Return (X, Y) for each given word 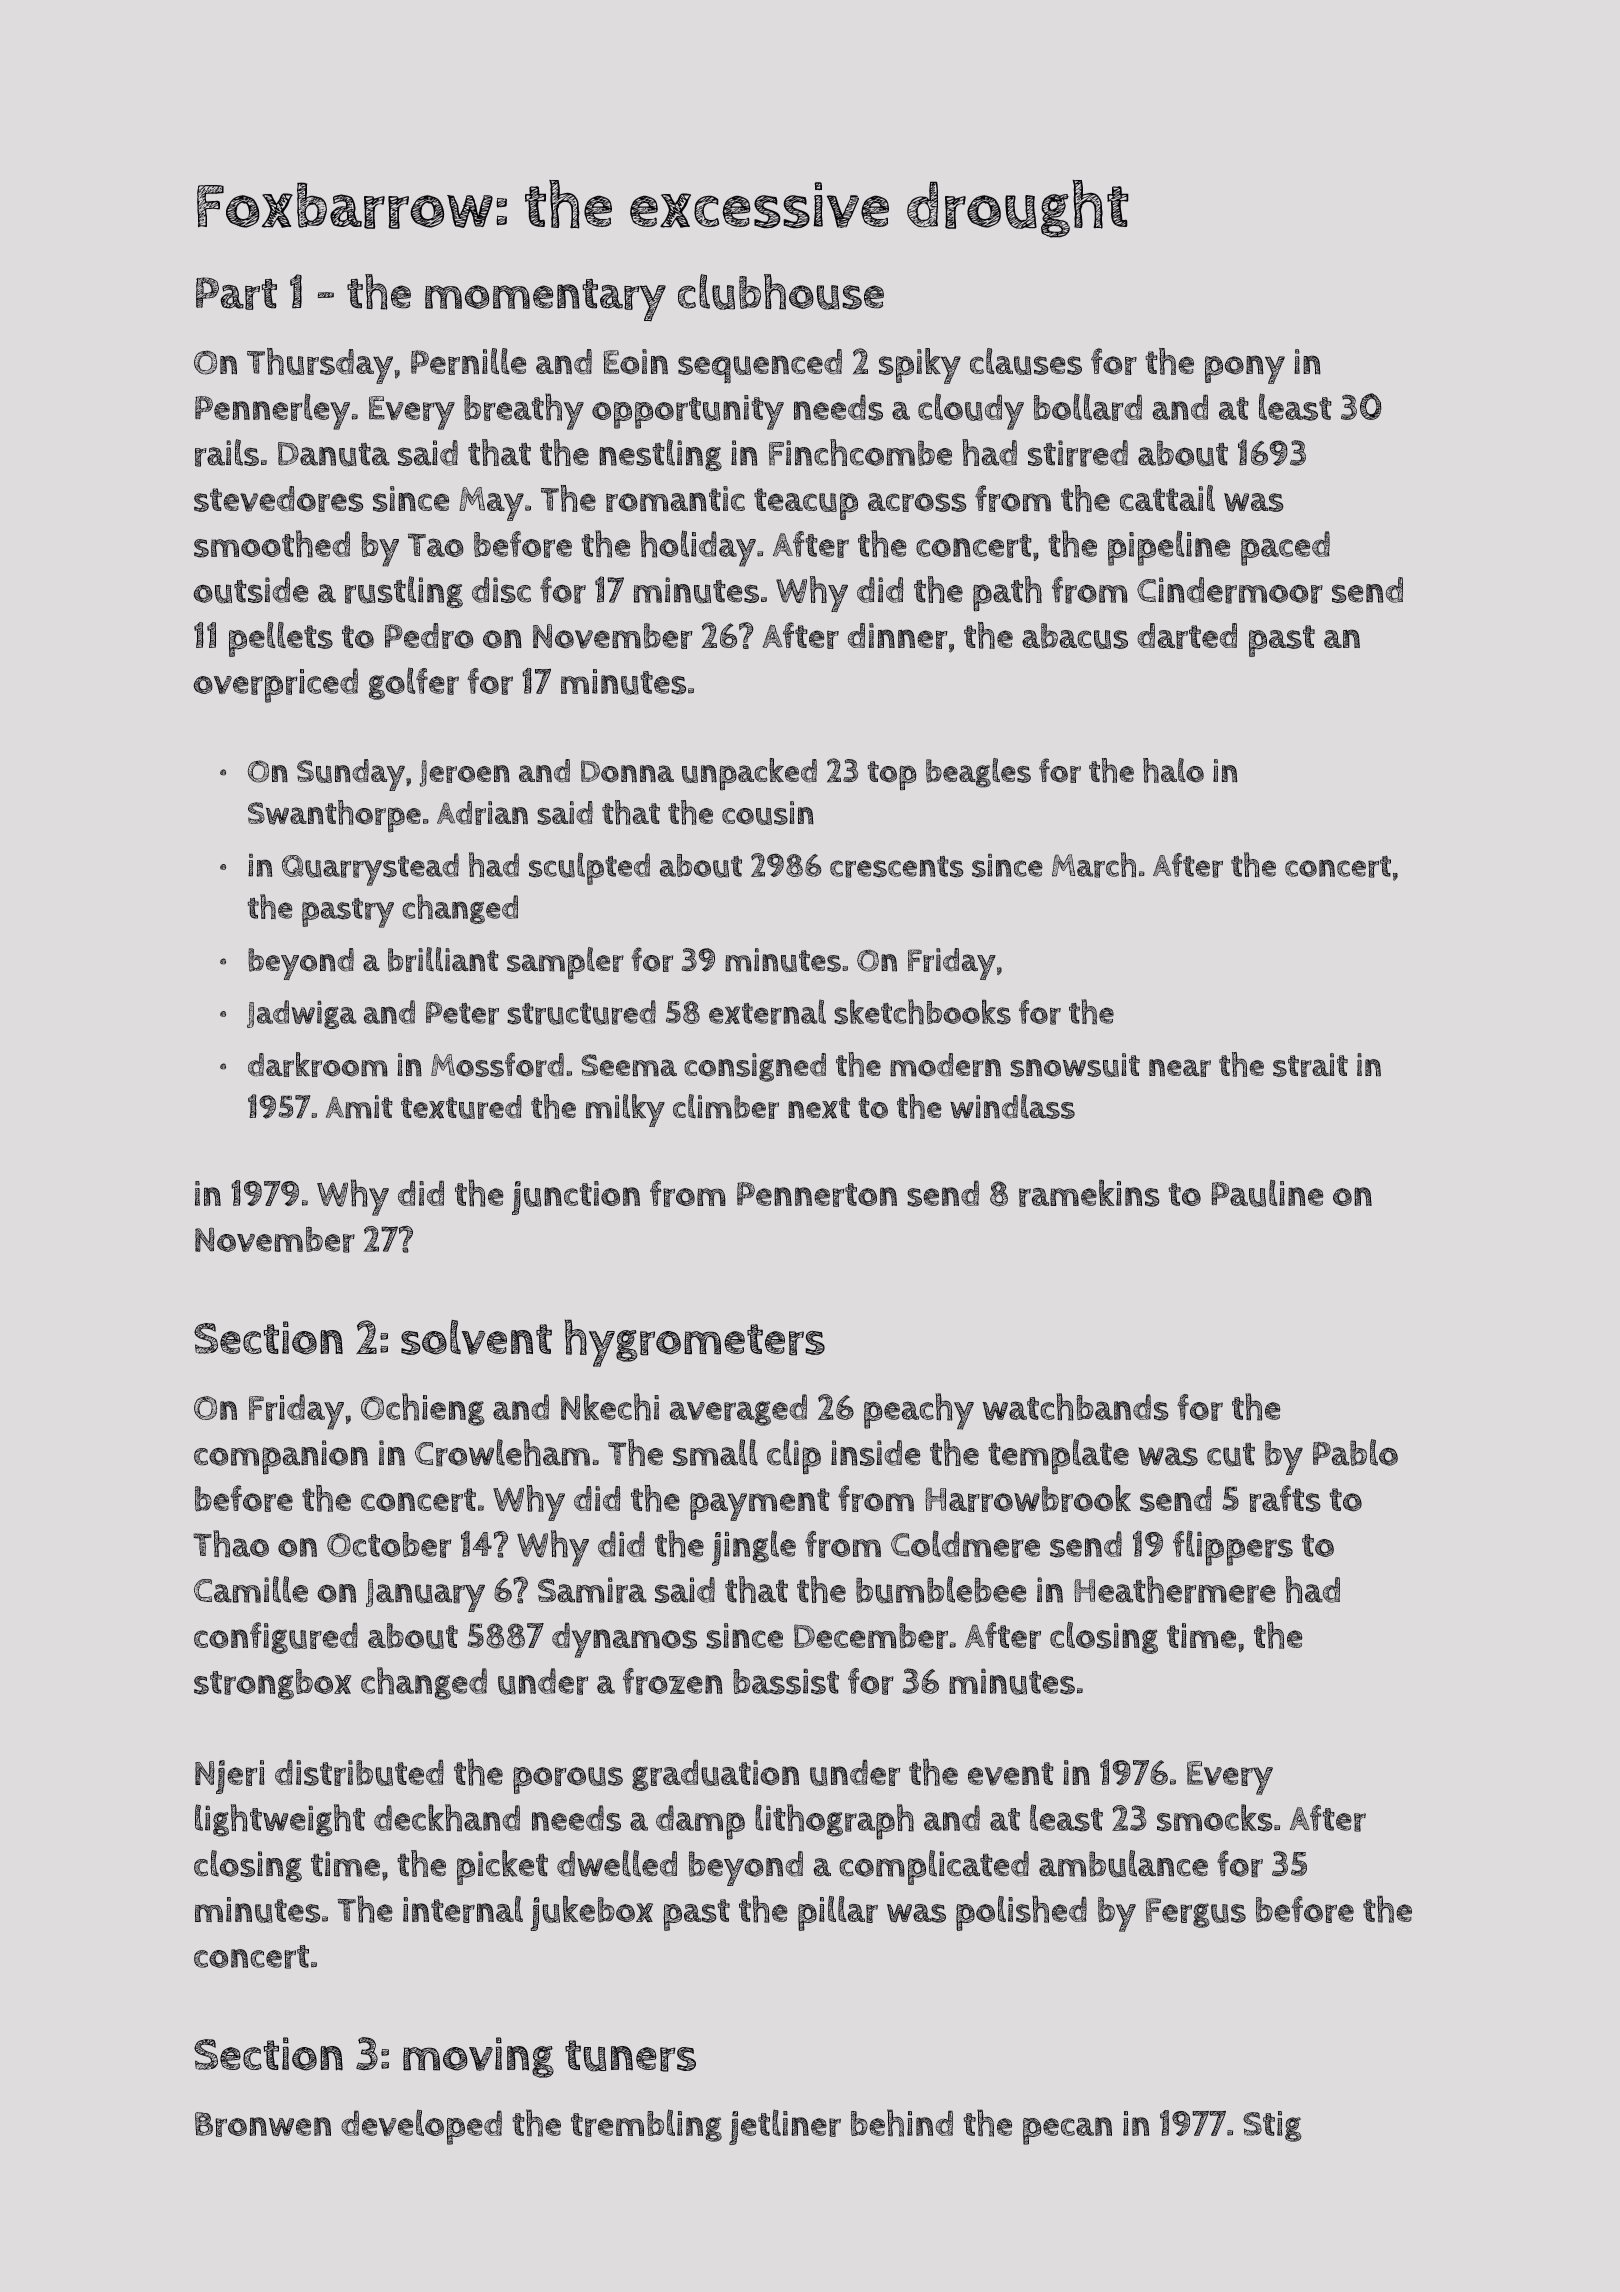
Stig (1272, 2126)
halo (1173, 770)
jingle (754, 1548)
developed (421, 2127)
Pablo (1355, 1452)
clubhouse (781, 292)
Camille (251, 1589)
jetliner (785, 2127)
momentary (545, 300)
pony (1245, 369)
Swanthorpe (334, 816)
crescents (897, 866)
